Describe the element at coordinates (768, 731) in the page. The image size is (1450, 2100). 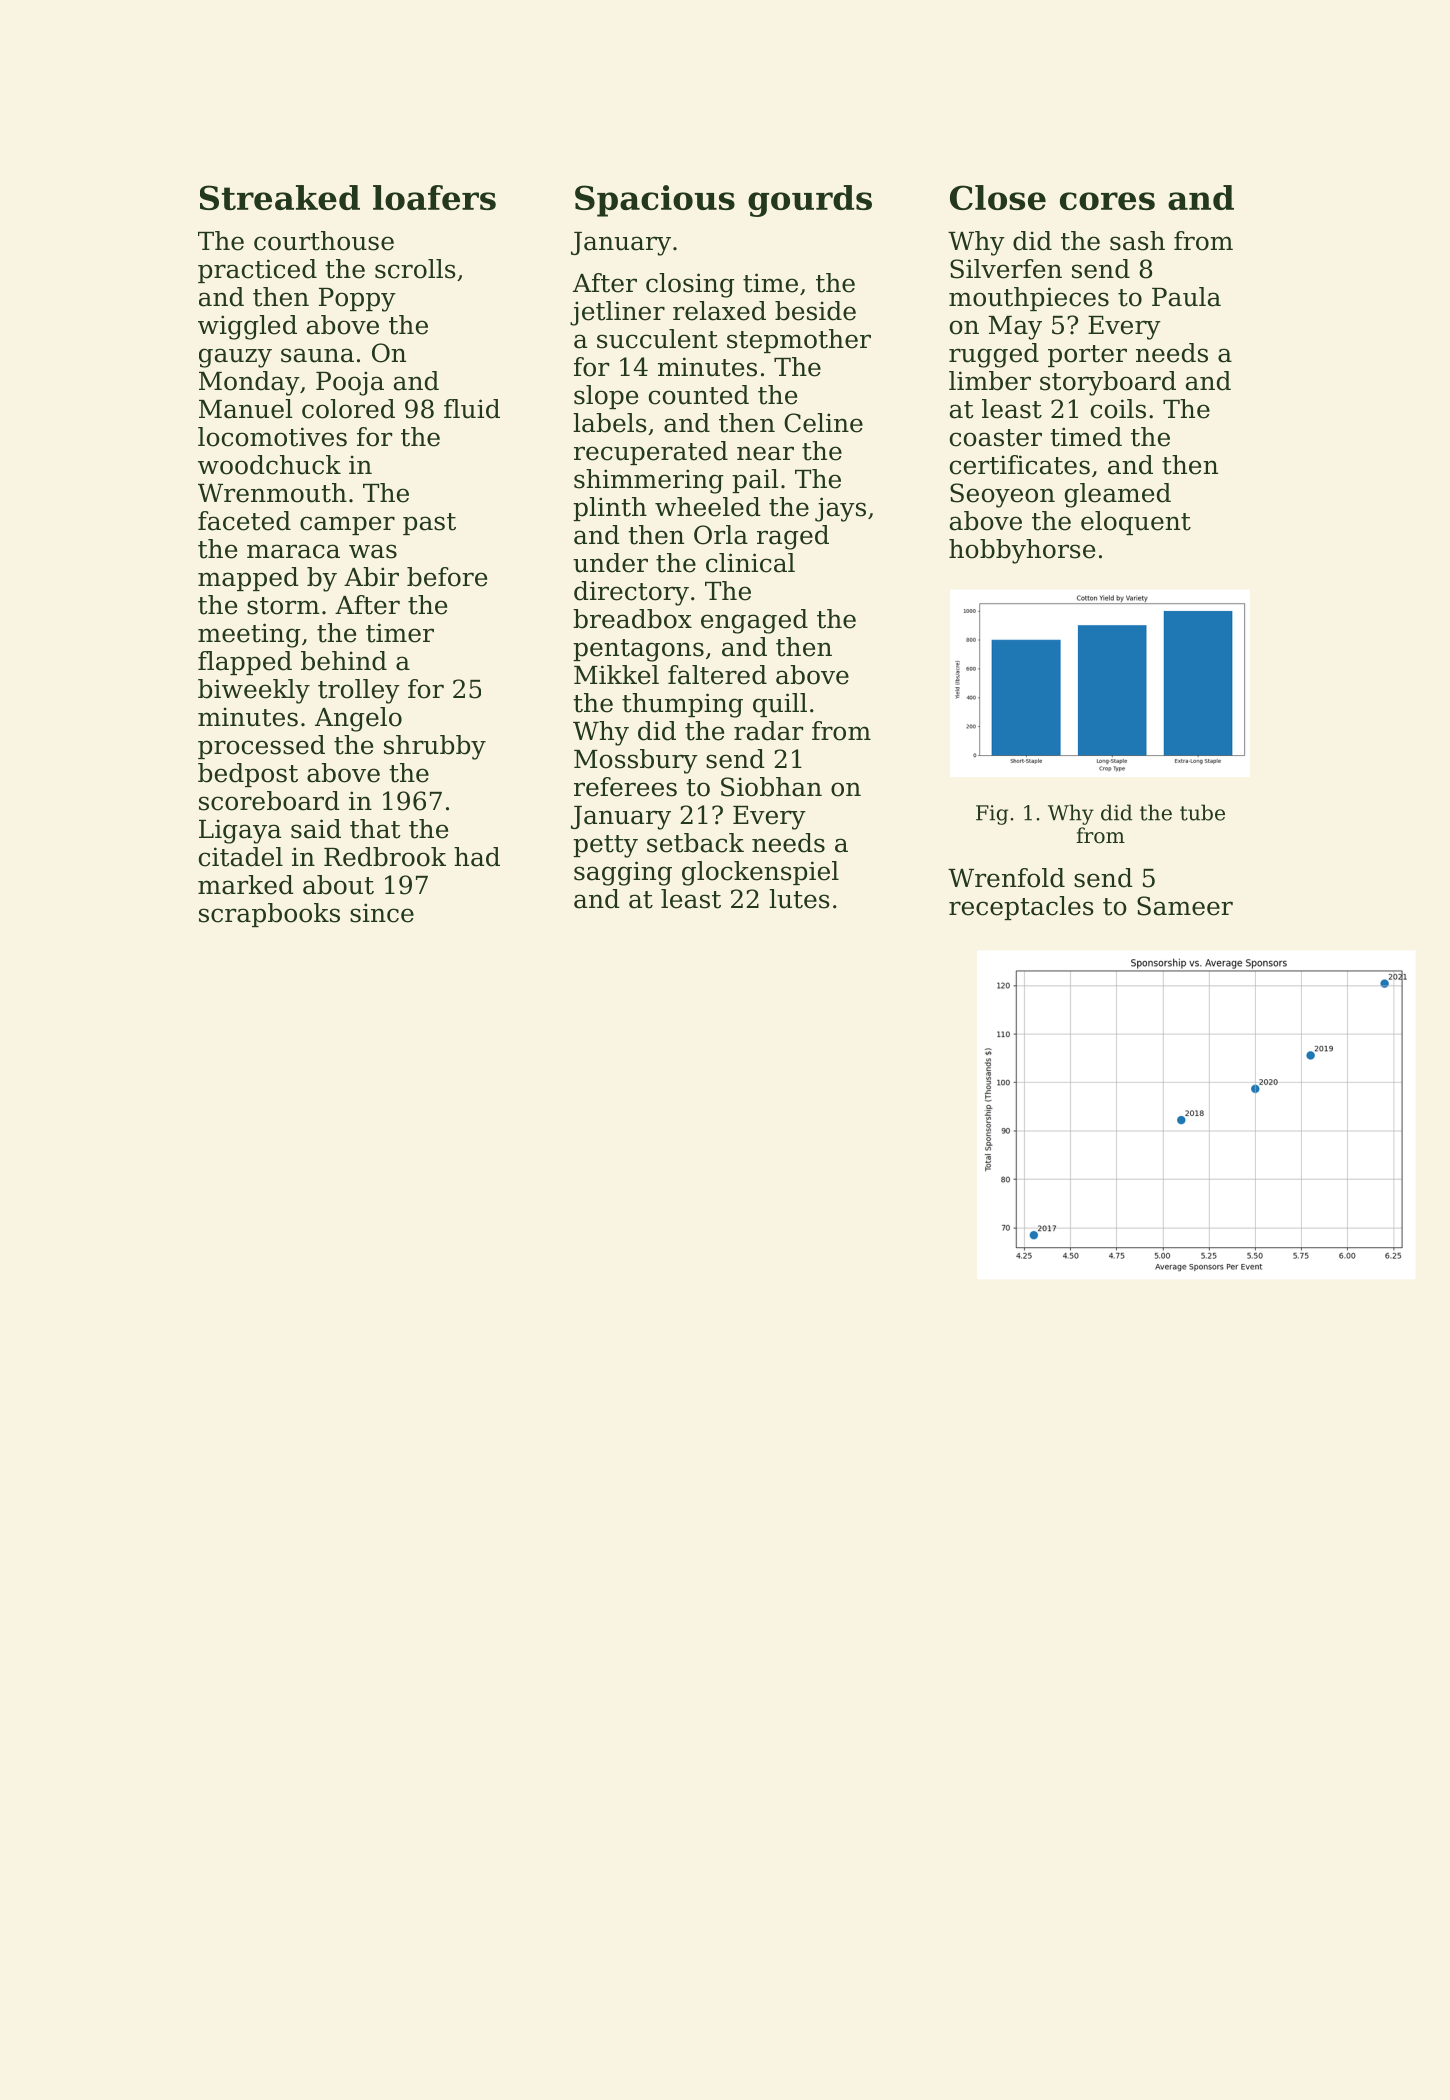
I see `radar` at that location.
